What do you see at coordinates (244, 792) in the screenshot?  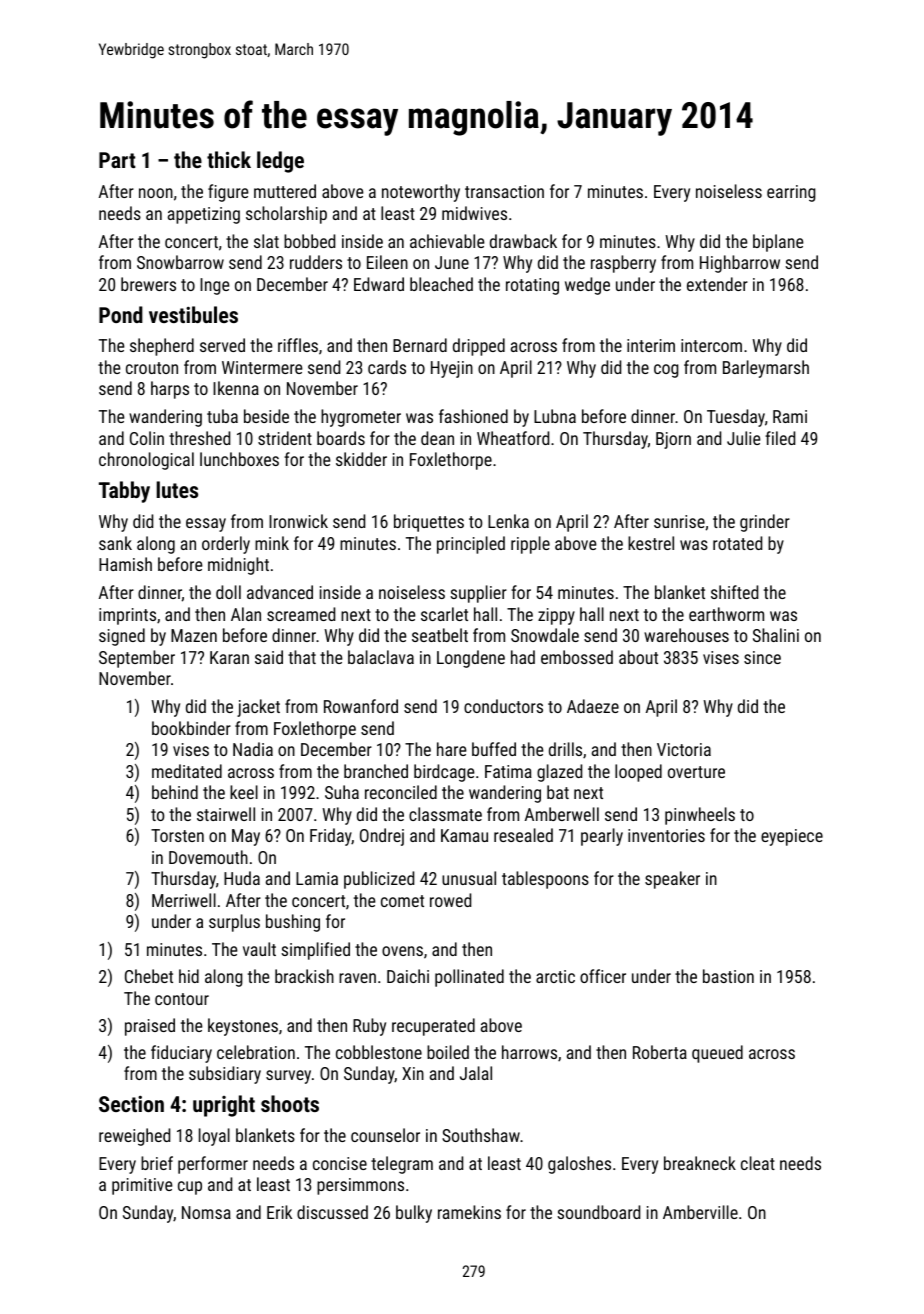 I see `keel` at bounding box center [244, 792].
